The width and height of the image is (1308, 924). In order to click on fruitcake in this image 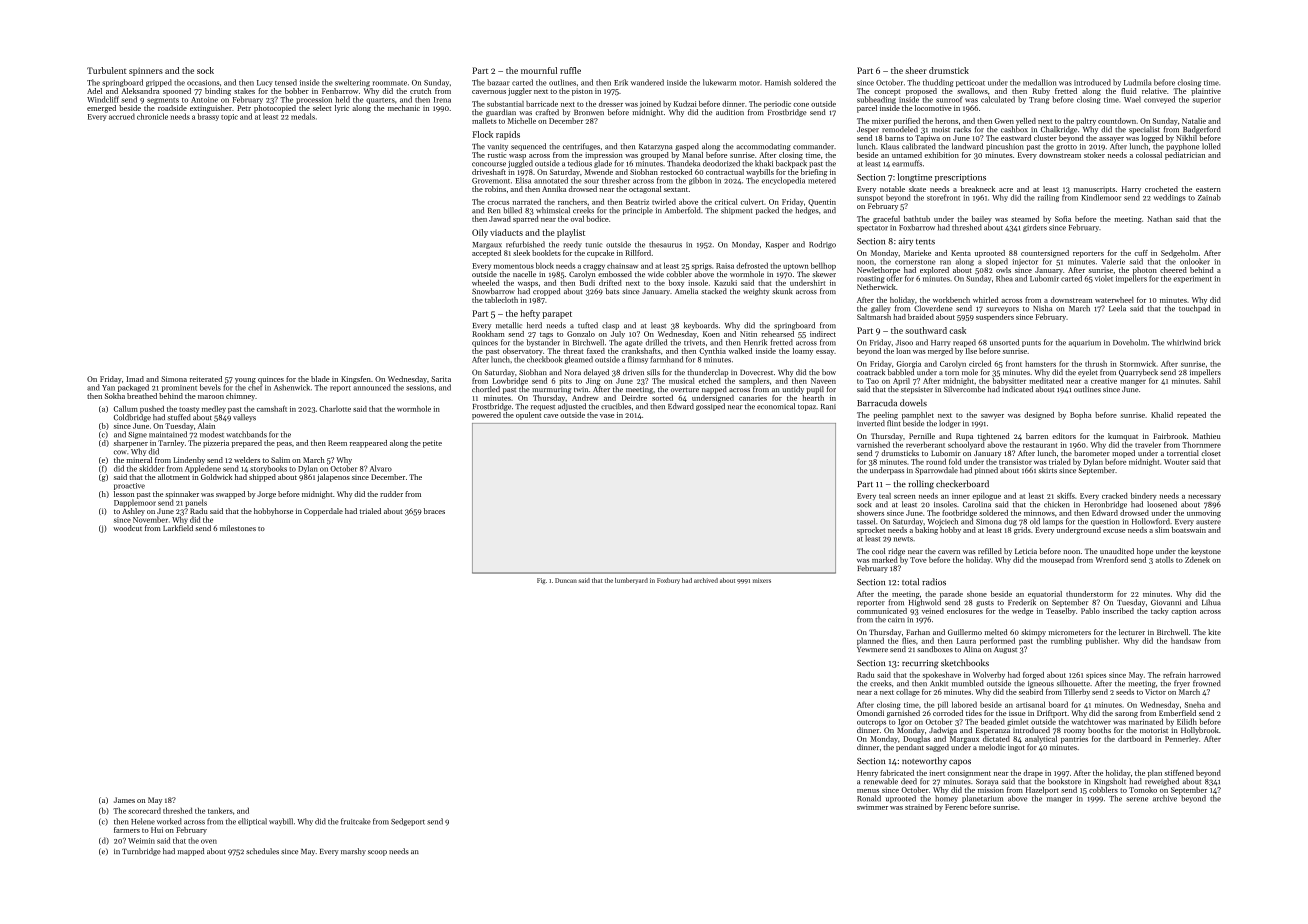, I will do `click(356, 821)`.
